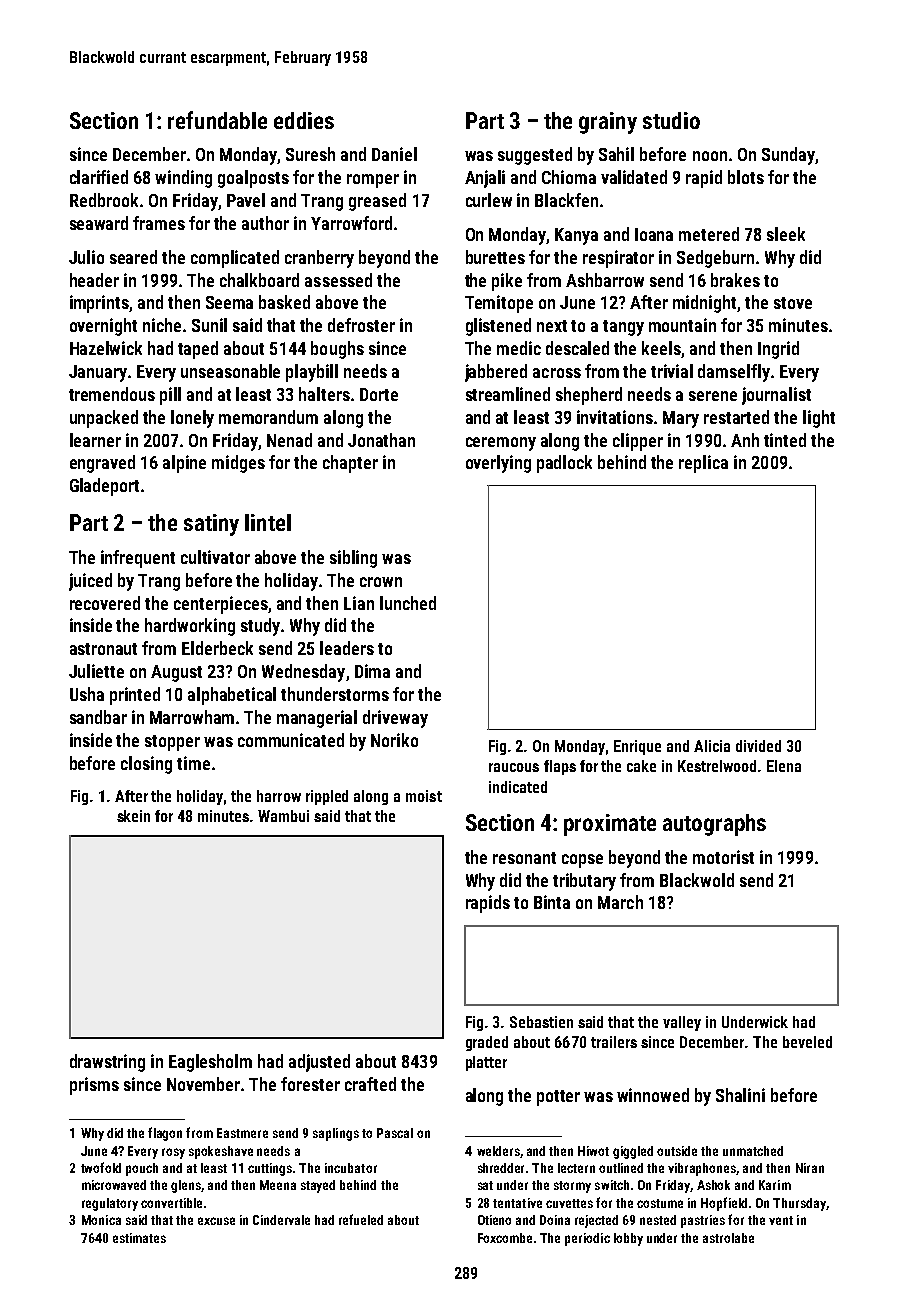  I want to click on November, so click(203, 1084).
